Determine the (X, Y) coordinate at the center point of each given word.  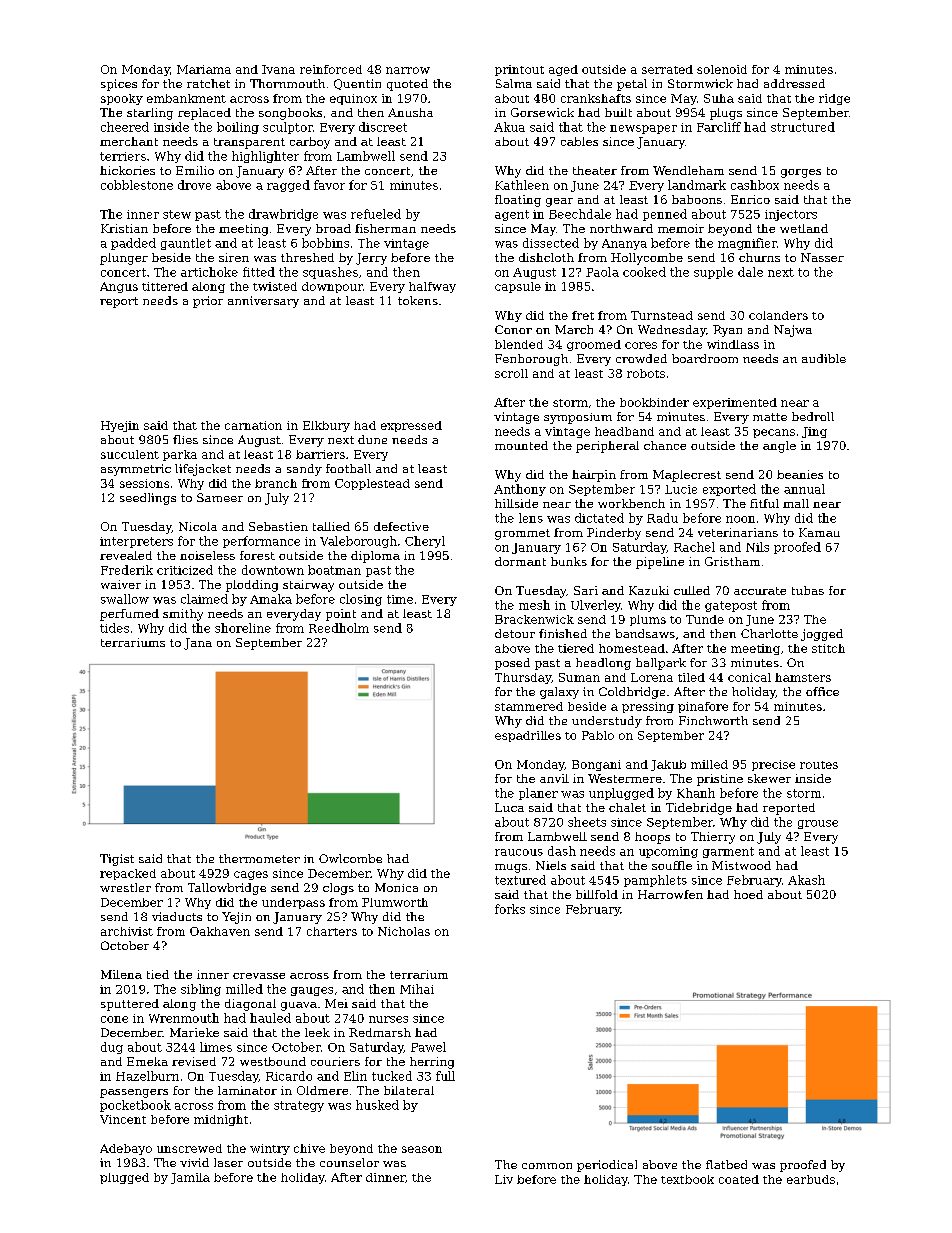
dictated (599, 518)
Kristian (124, 228)
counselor (349, 1162)
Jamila (190, 1178)
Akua (509, 127)
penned (665, 215)
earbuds (811, 1179)
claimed (204, 599)
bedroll (813, 416)
